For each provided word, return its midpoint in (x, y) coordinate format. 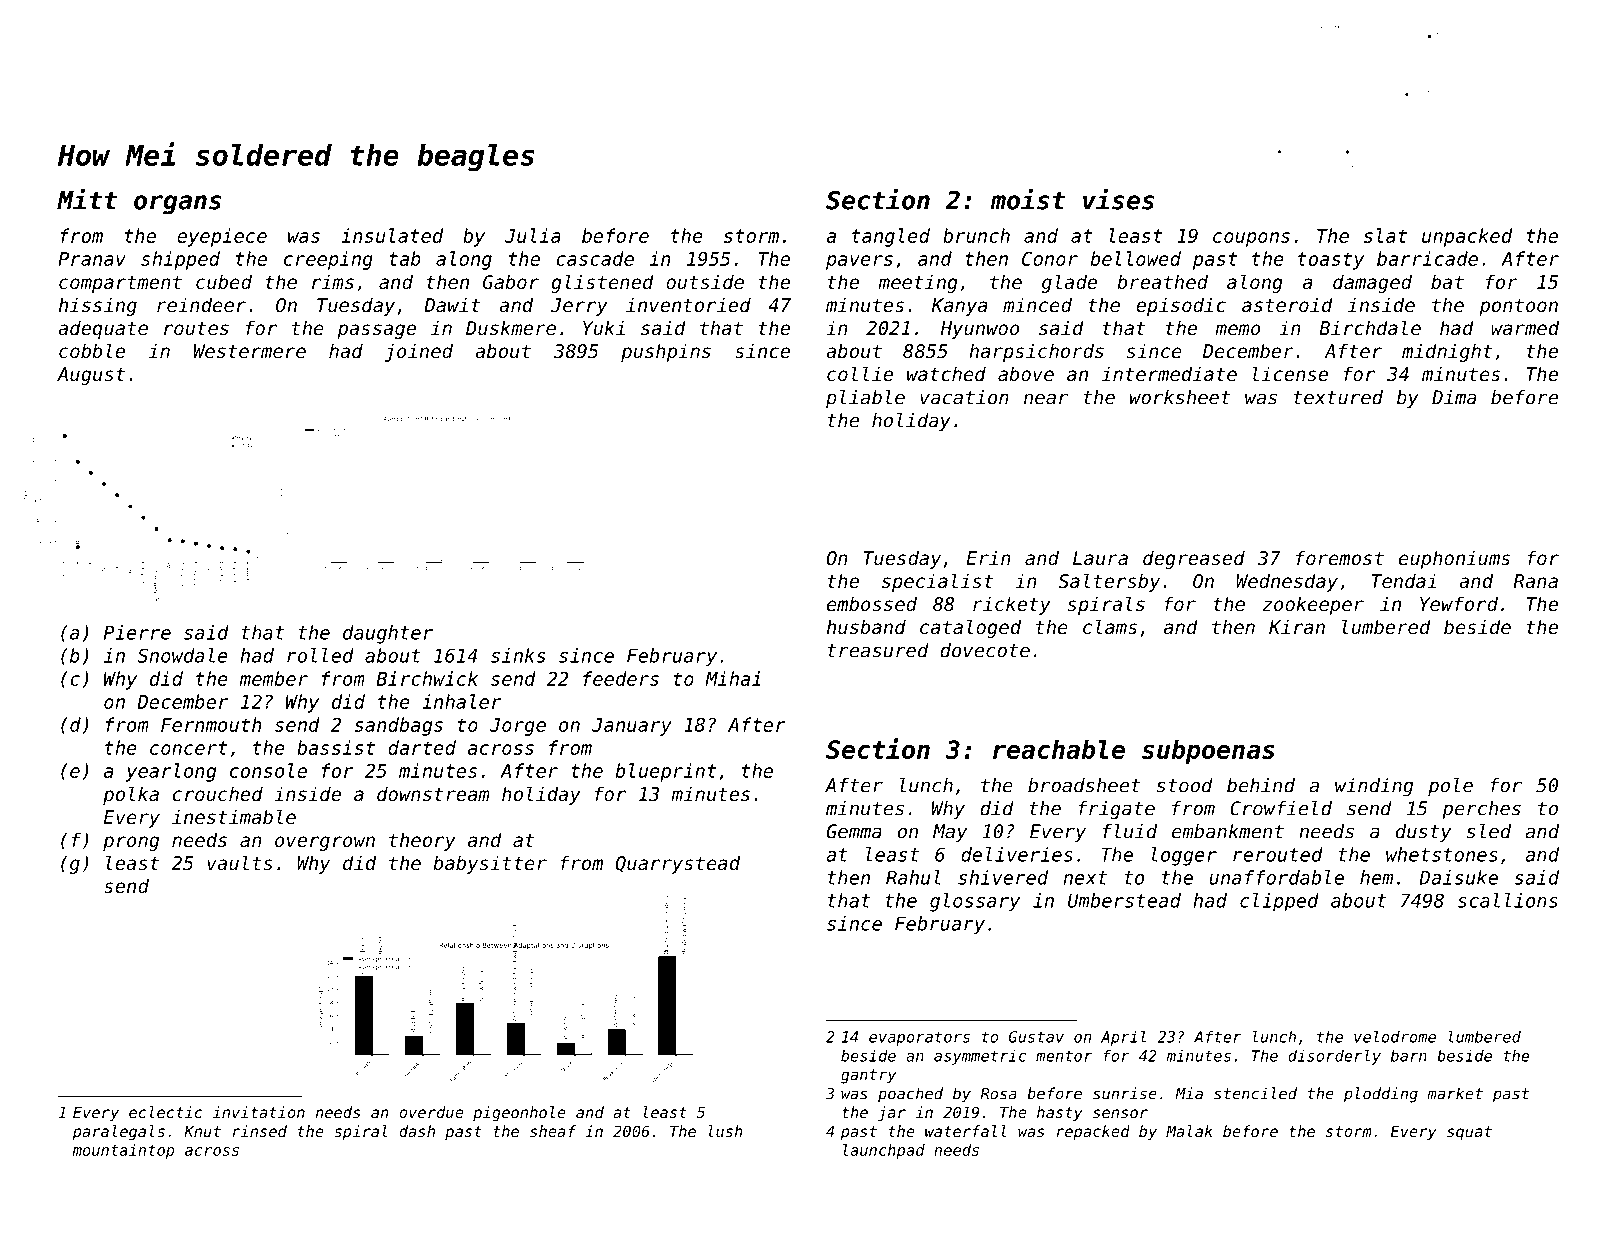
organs (177, 205)
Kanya (960, 307)
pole (1450, 787)
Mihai (733, 678)
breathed (1162, 281)
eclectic (165, 1112)
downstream (433, 793)
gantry (868, 1076)
